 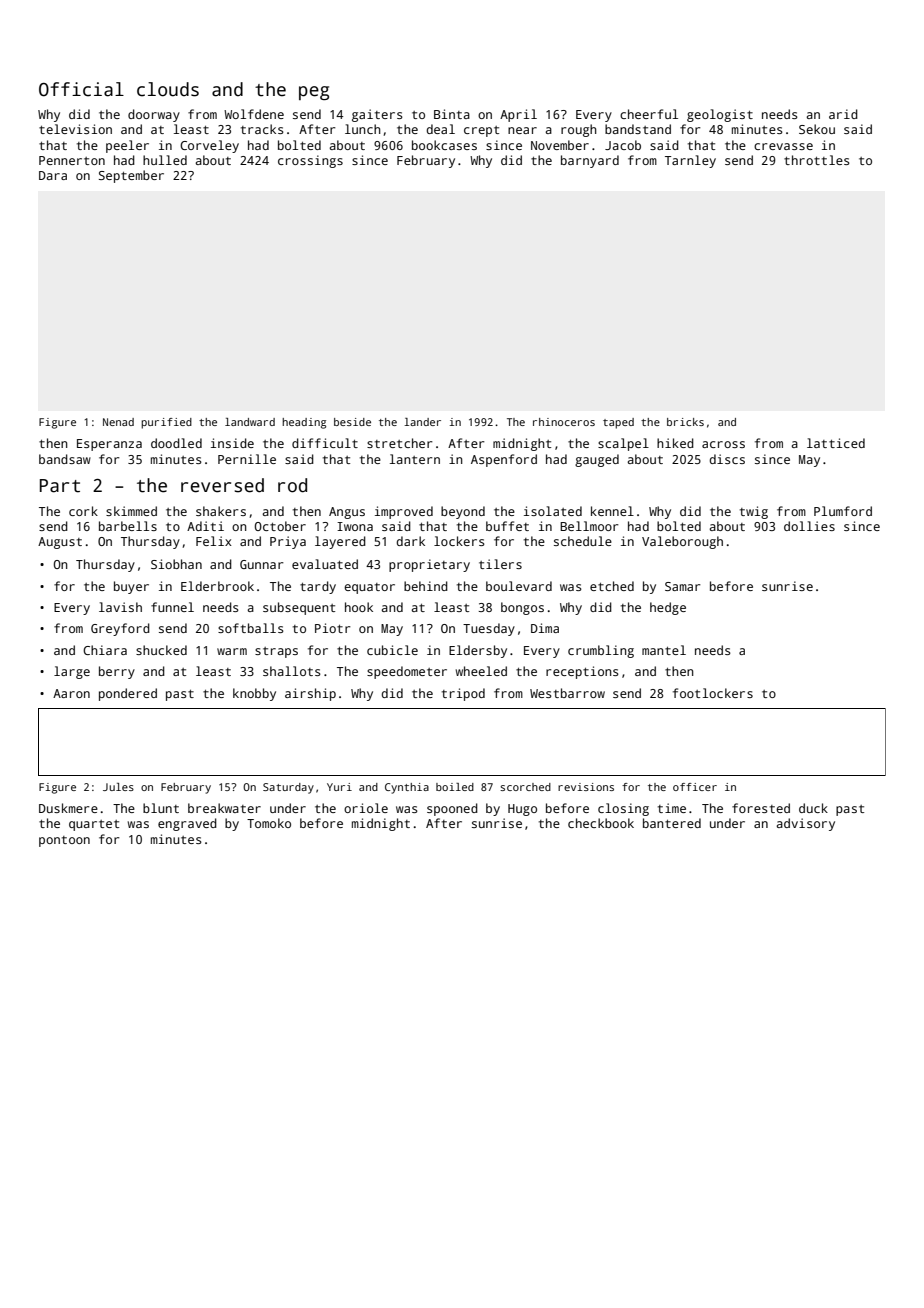 I want to click on cheerful, so click(x=649, y=114).
